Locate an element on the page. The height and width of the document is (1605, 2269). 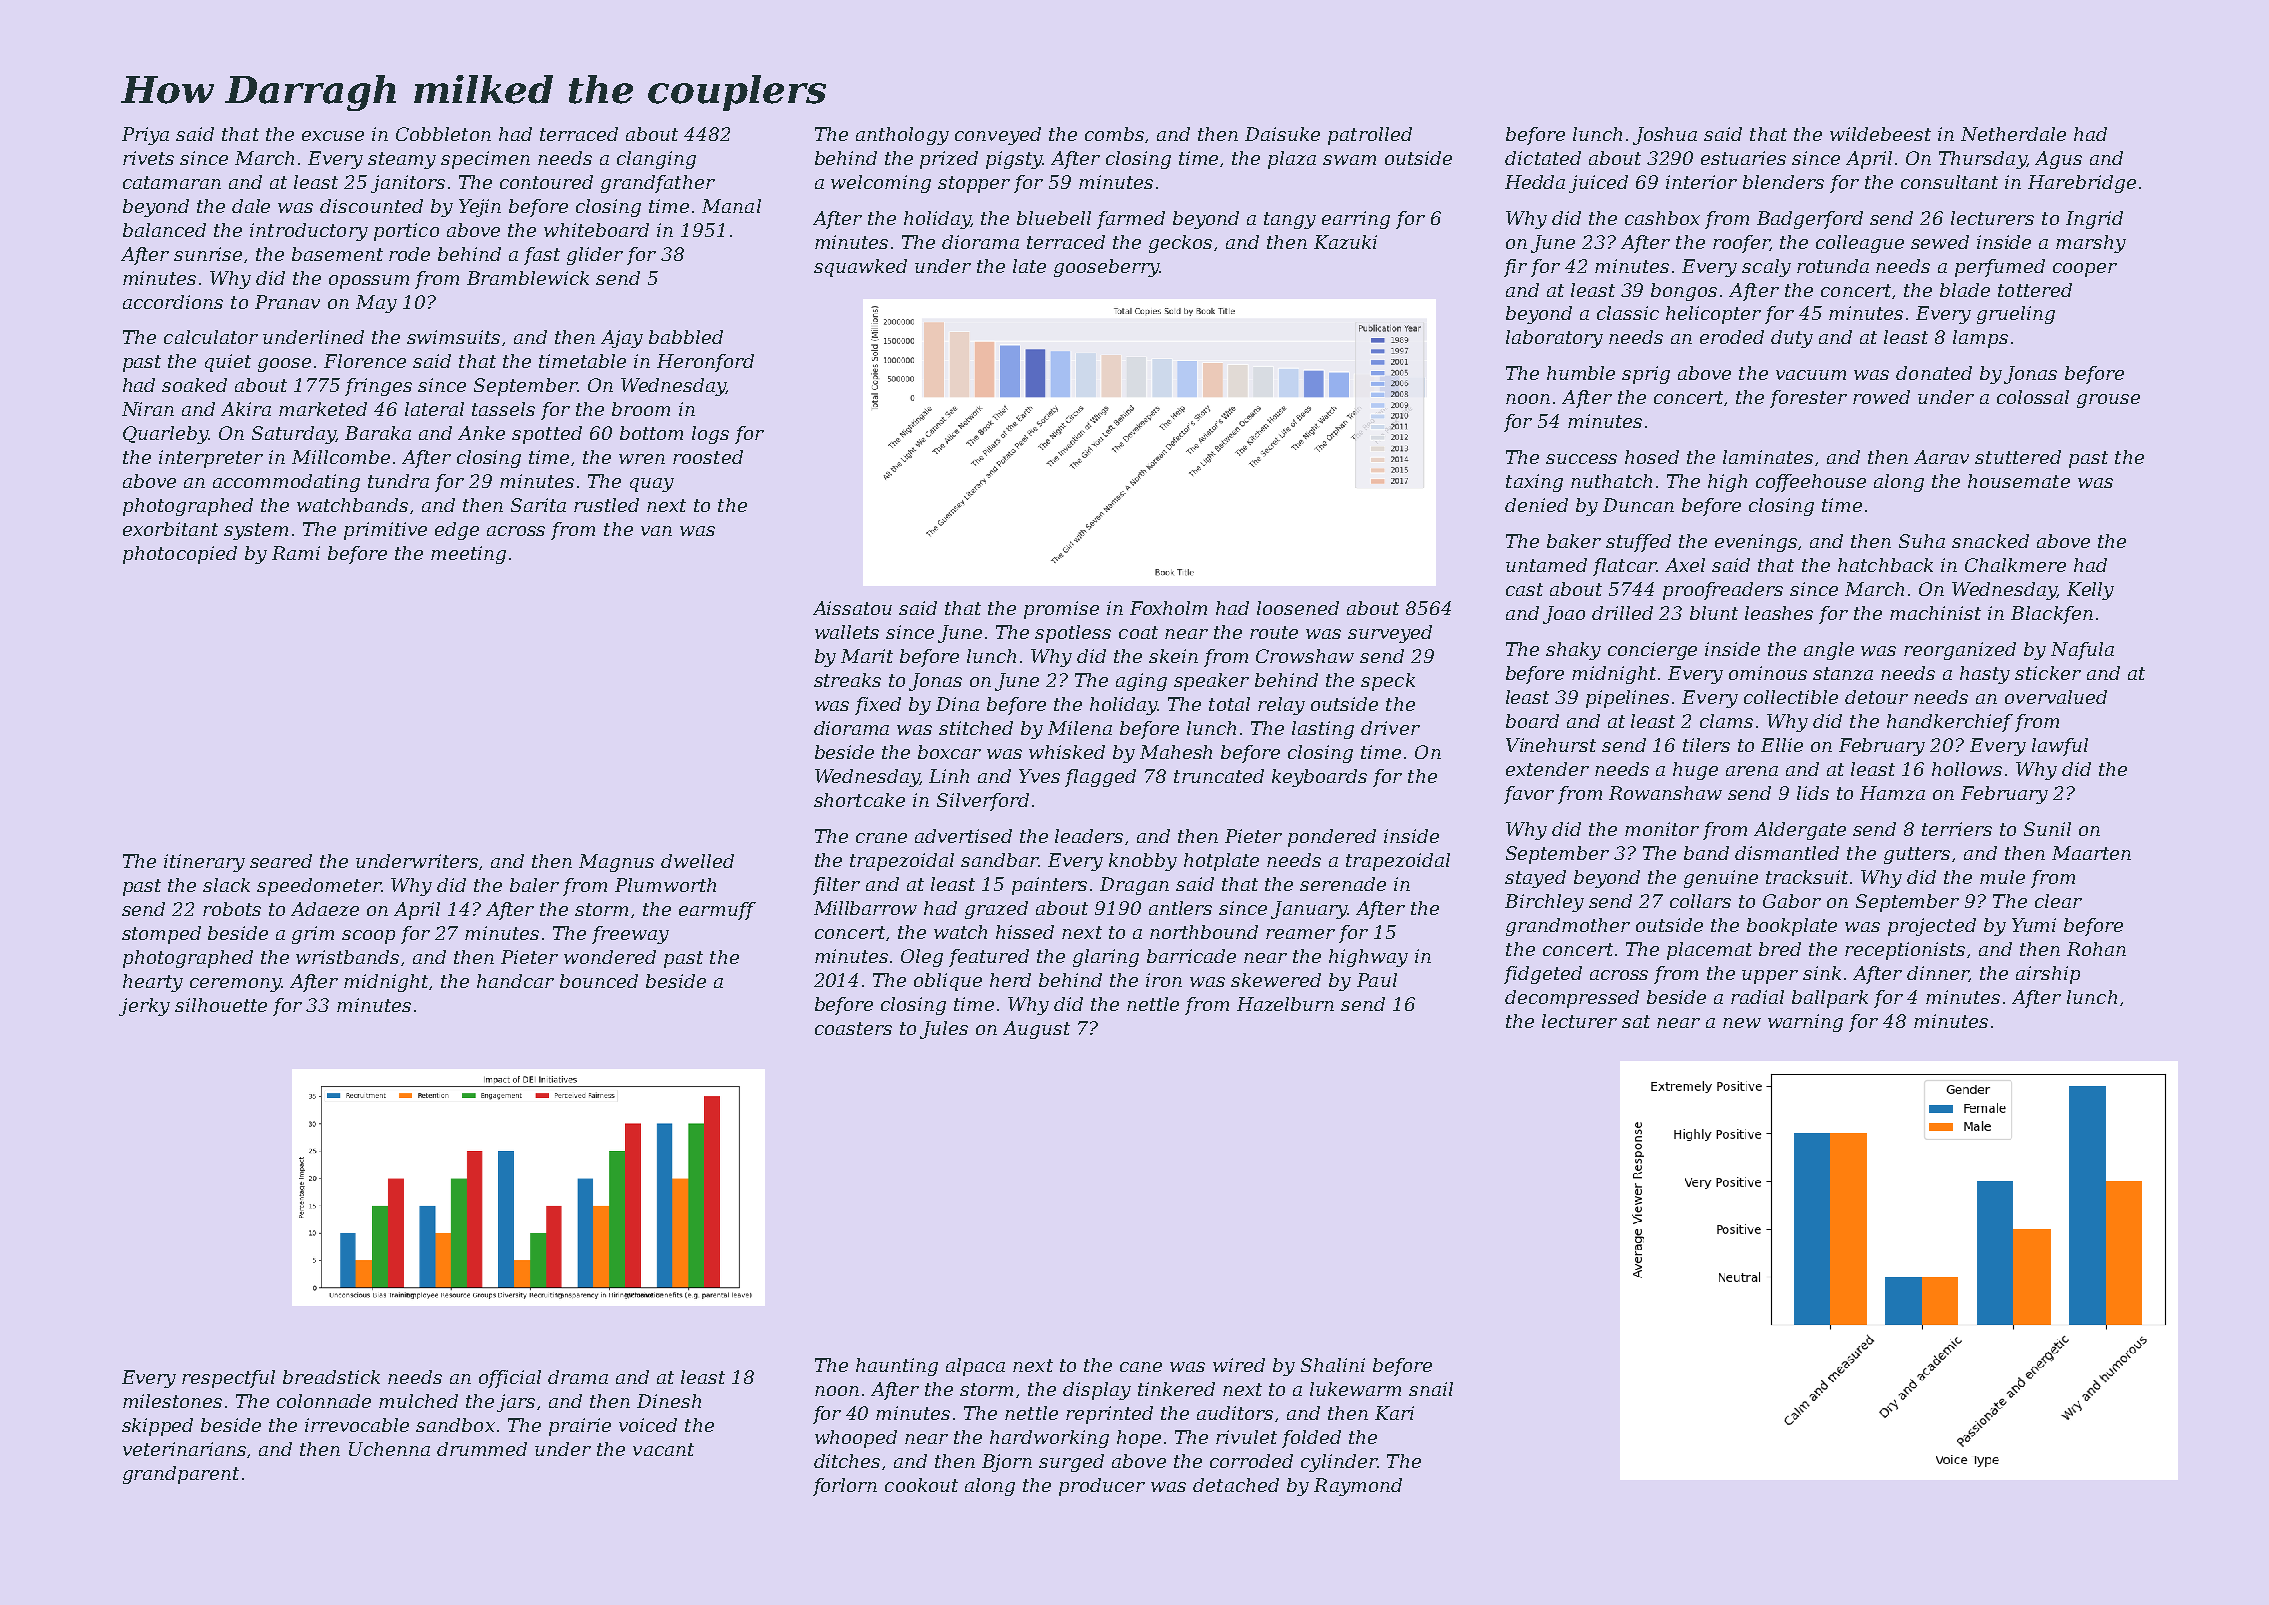
Harebridge is located at coordinates (2082, 184).
